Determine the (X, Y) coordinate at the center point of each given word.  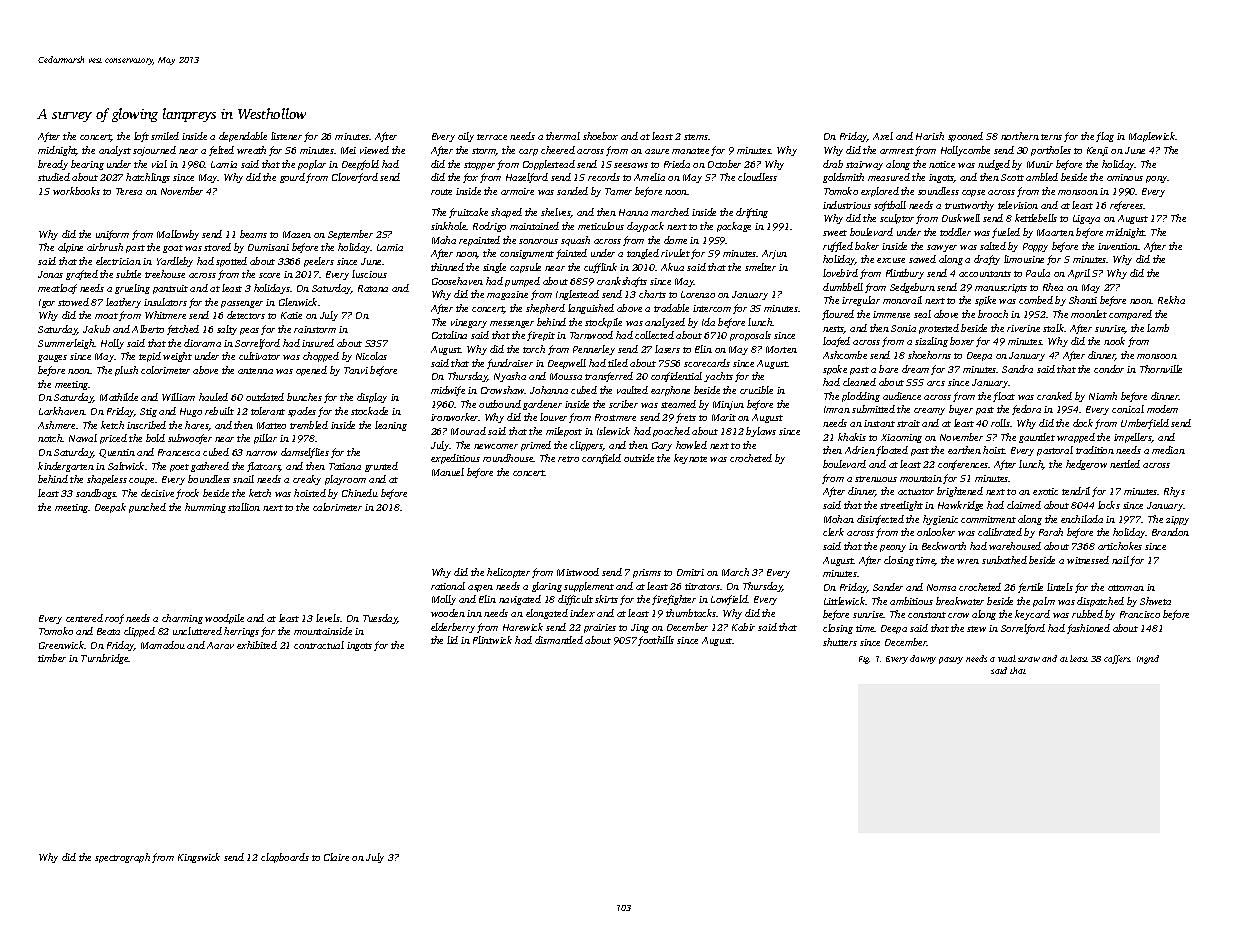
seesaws (631, 165)
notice (942, 164)
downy (923, 659)
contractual (319, 645)
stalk (1053, 328)
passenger (242, 304)
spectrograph (122, 858)
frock (187, 494)
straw (1029, 659)
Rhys (1174, 492)
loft (141, 137)
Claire (336, 857)
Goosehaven (457, 281)
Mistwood (578, 572)
